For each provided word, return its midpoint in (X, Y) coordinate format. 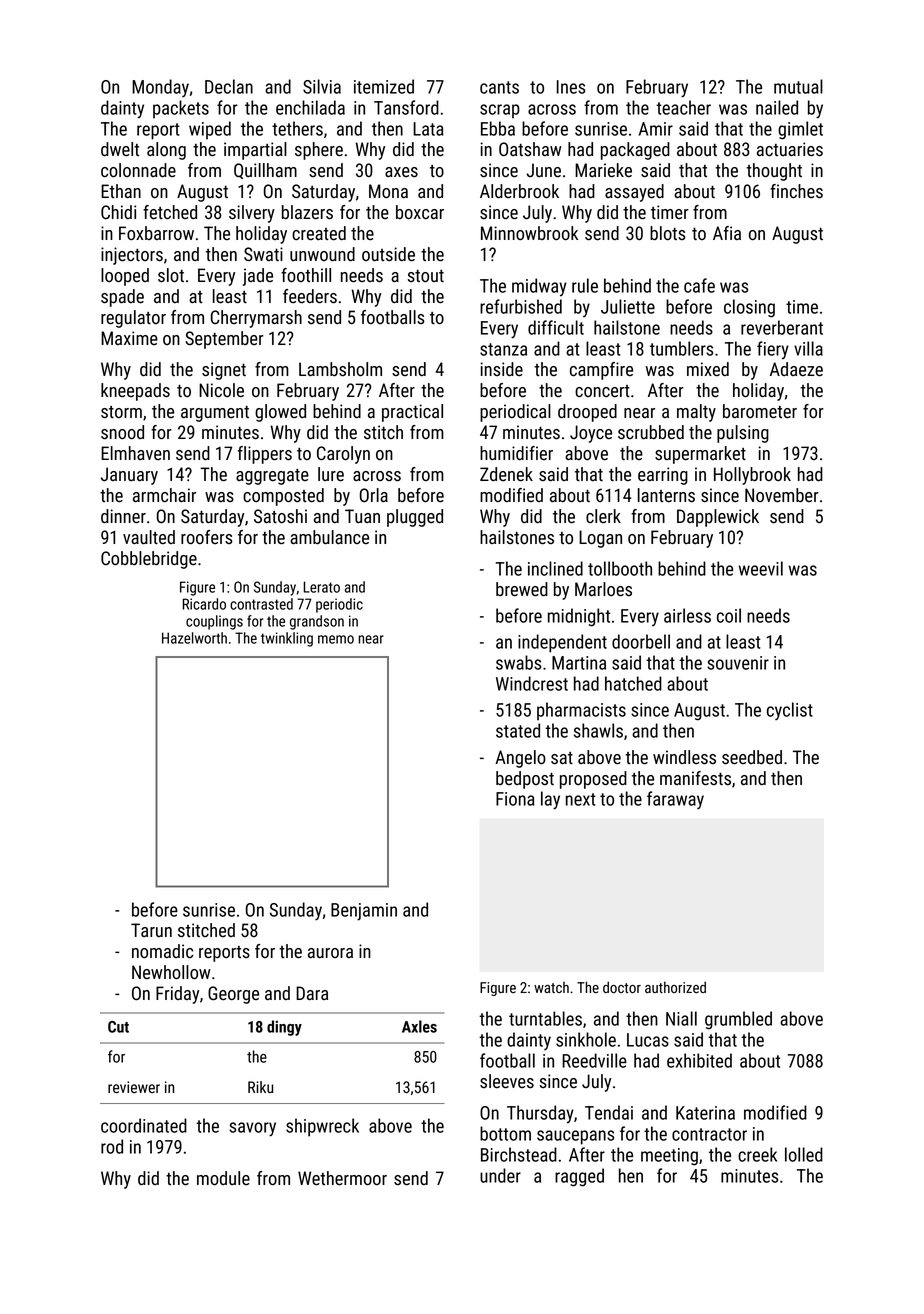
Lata (428, 129)
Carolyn (343, 455)
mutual (798, 86)
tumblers (681, 348)
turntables (545, 1018)
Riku (260, 1087)
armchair (164, 495)
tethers (297, 128)
